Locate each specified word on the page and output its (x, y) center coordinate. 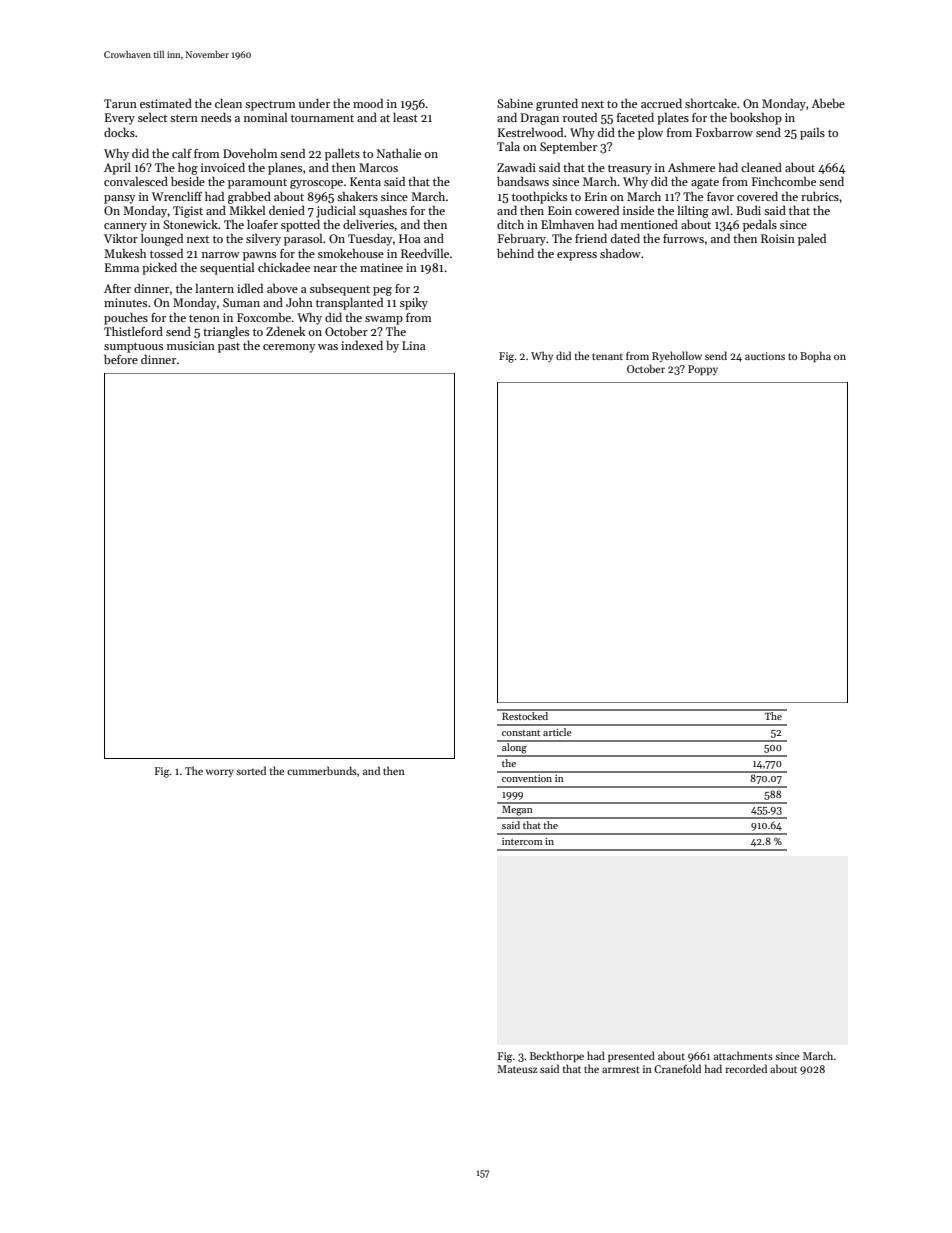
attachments (743, 1055)
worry (220, 773)
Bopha (815, 356)
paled (812, 239)
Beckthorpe (557, 1056)
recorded (746, 1068)
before (121, 359)
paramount (257, 184)
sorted (251, 770)
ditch (510, 224)
